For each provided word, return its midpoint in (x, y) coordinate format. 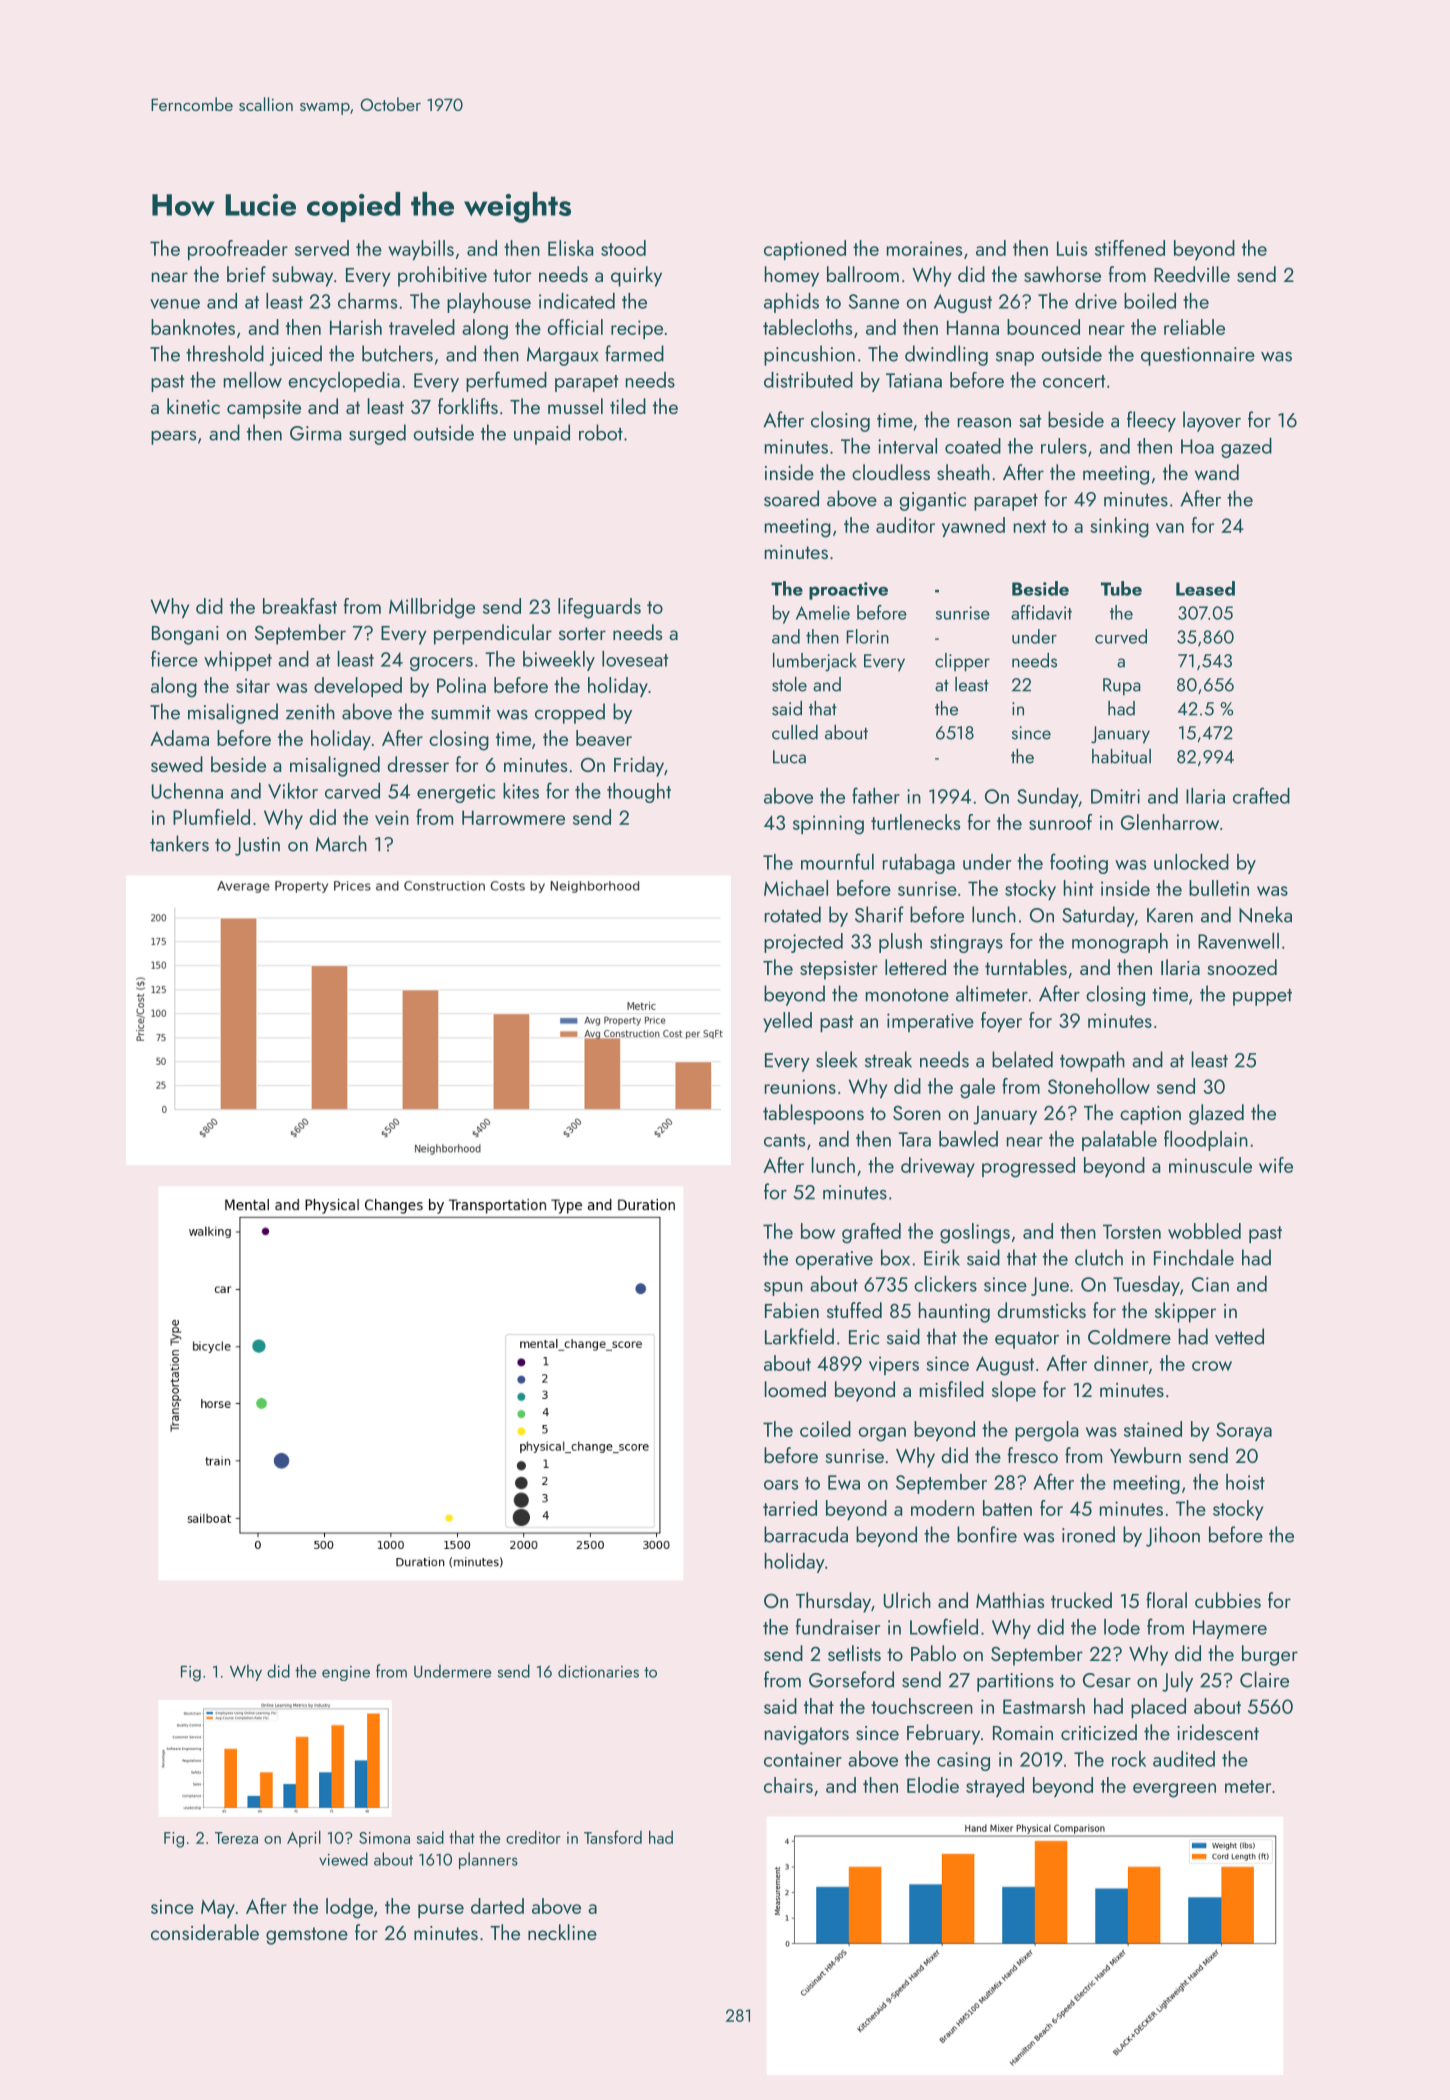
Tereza (236, 1838)
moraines (924, 248)
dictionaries (598, 1671)
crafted (1261, 795)
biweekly (559, 661)
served (322, 248)
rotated (793, 914)
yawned (973, 527)
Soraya (1244, 1431)
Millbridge (432, 608)
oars (781, 1485)
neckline (562, 1932)
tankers (179, 843)
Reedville (1192, 274)
